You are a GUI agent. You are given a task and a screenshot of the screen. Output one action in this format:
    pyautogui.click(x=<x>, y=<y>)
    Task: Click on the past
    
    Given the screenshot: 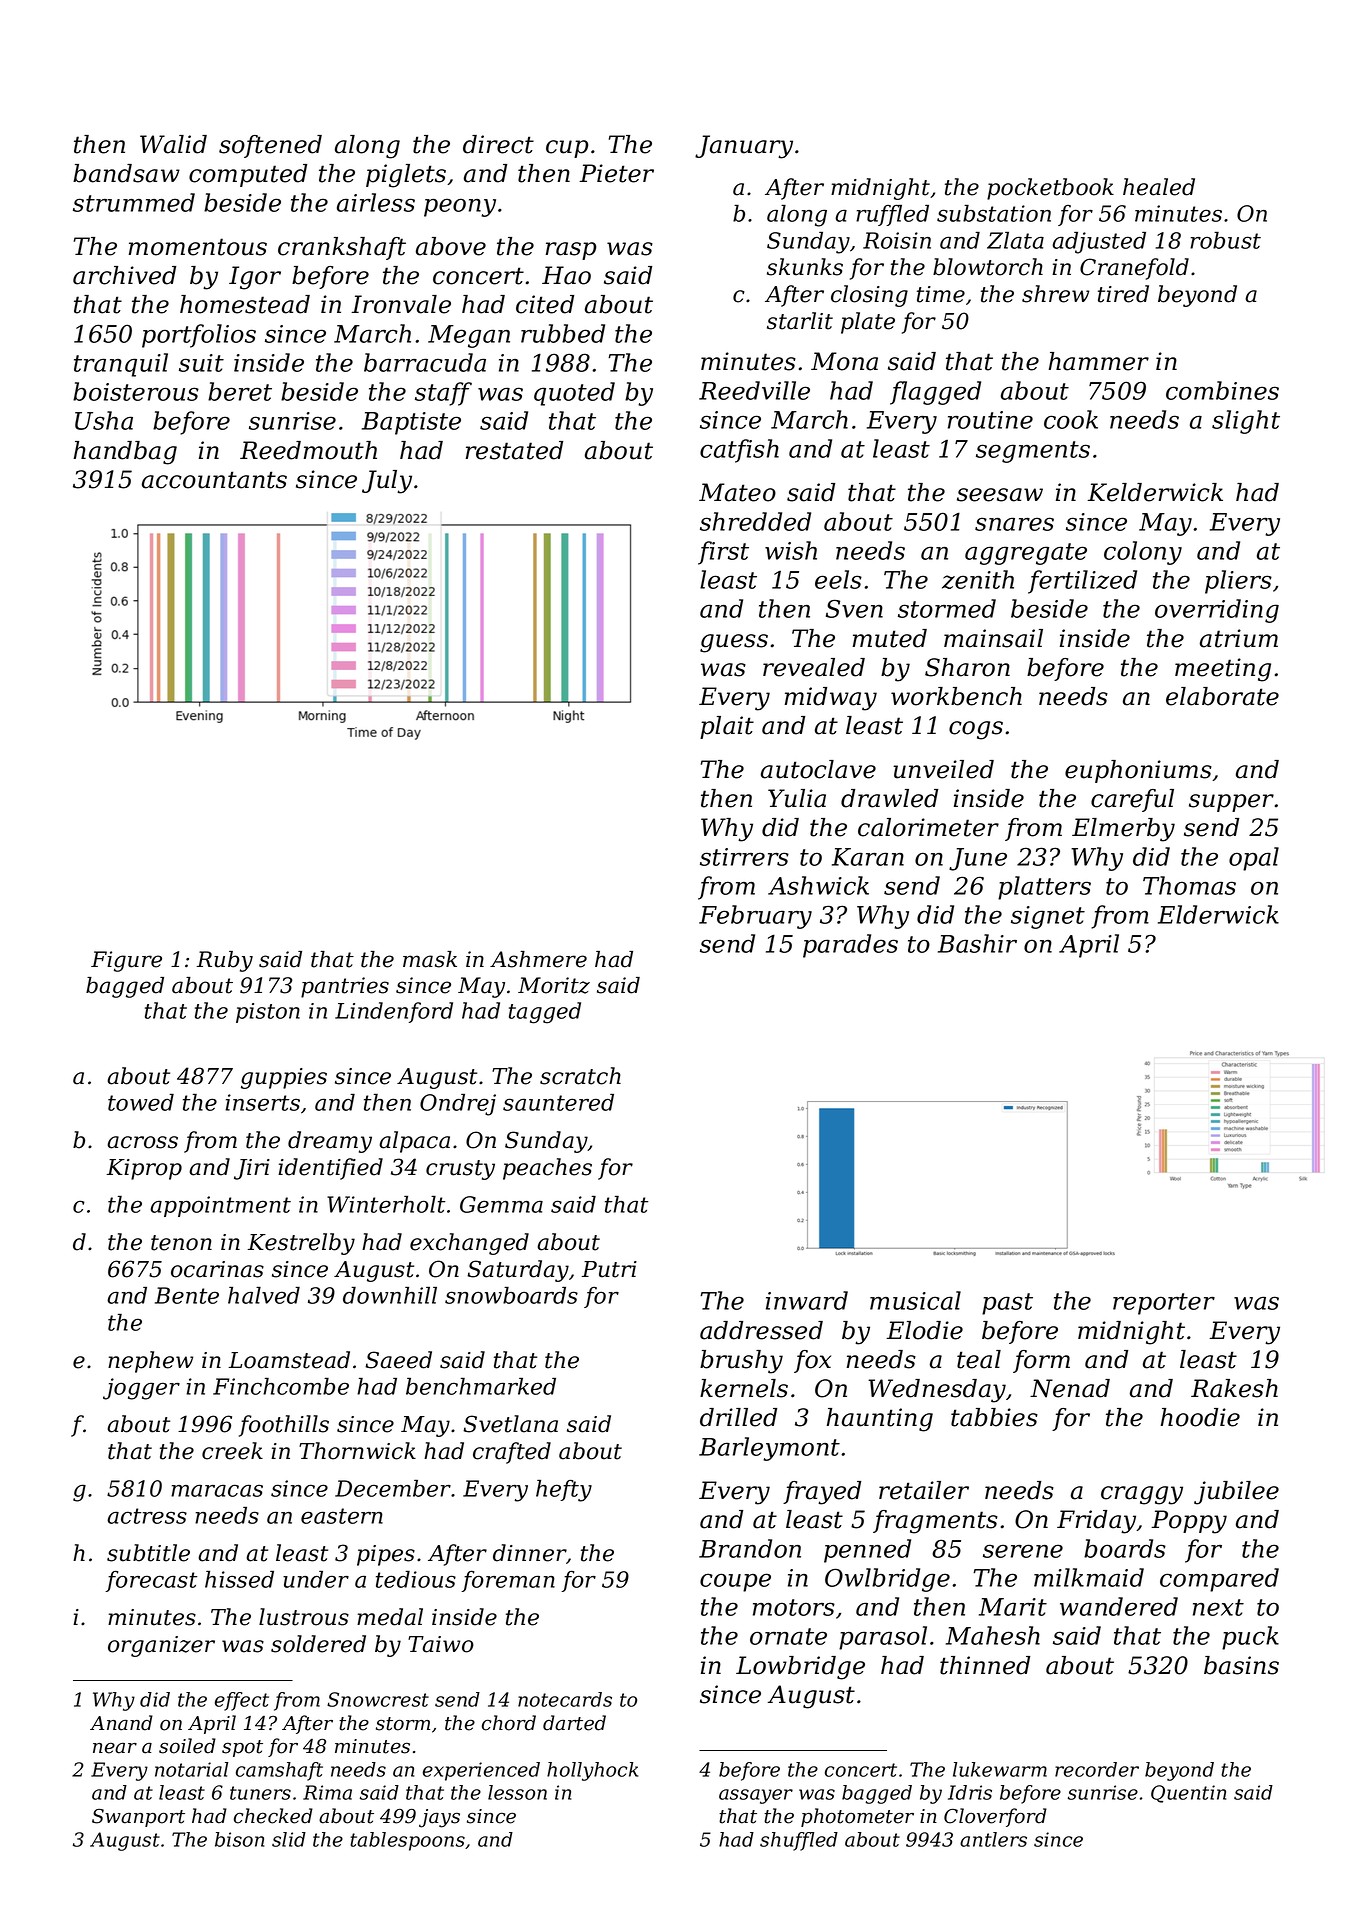 What is the action you would take?
    pyautogui.click(x=1007, y=1304)
